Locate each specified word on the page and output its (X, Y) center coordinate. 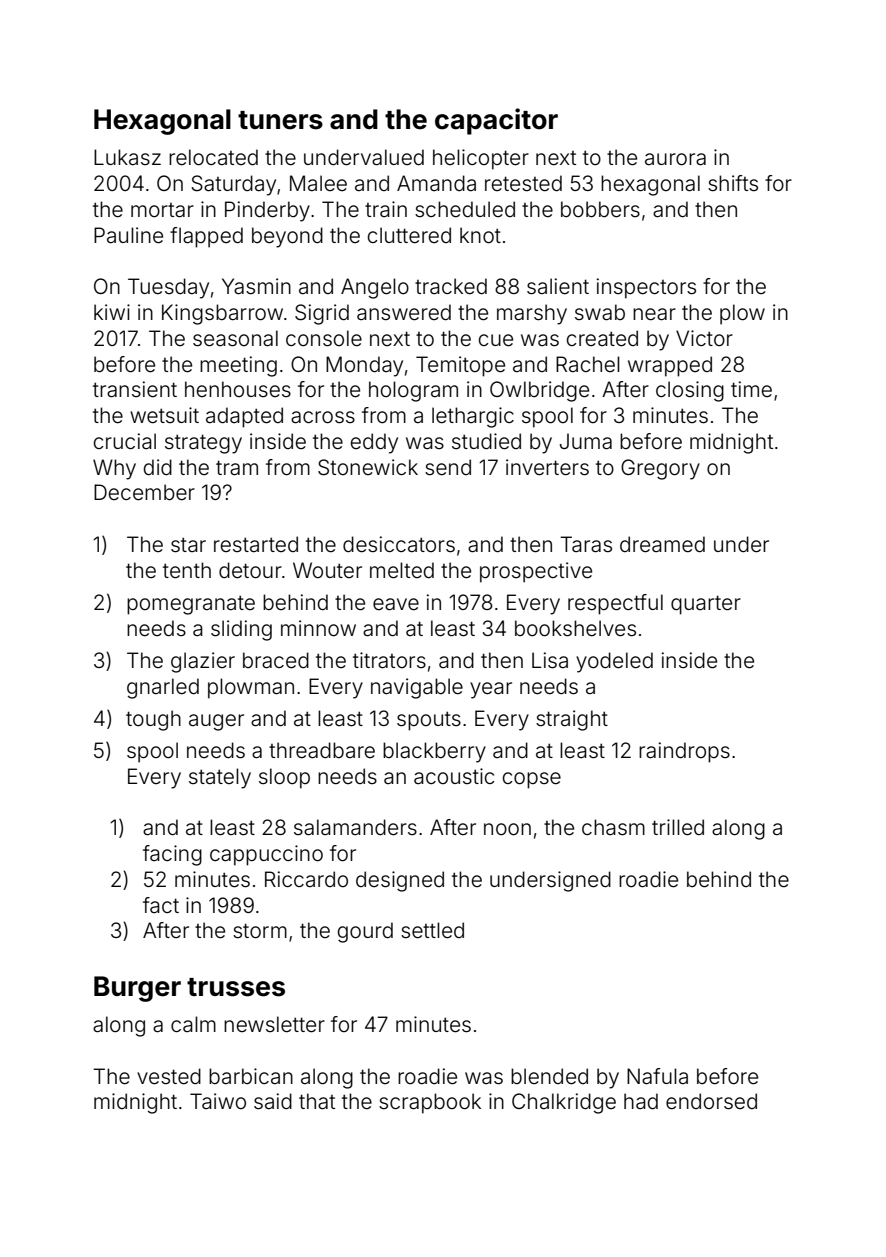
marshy (532, 314)
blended (549, 1076)
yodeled (614, 662)
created (602, 338)
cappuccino (266, 855)
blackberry (434, 752)
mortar (162, 210)
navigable (417, 688)
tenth (187, 570)
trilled (678, 827)
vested (169, 1076)
